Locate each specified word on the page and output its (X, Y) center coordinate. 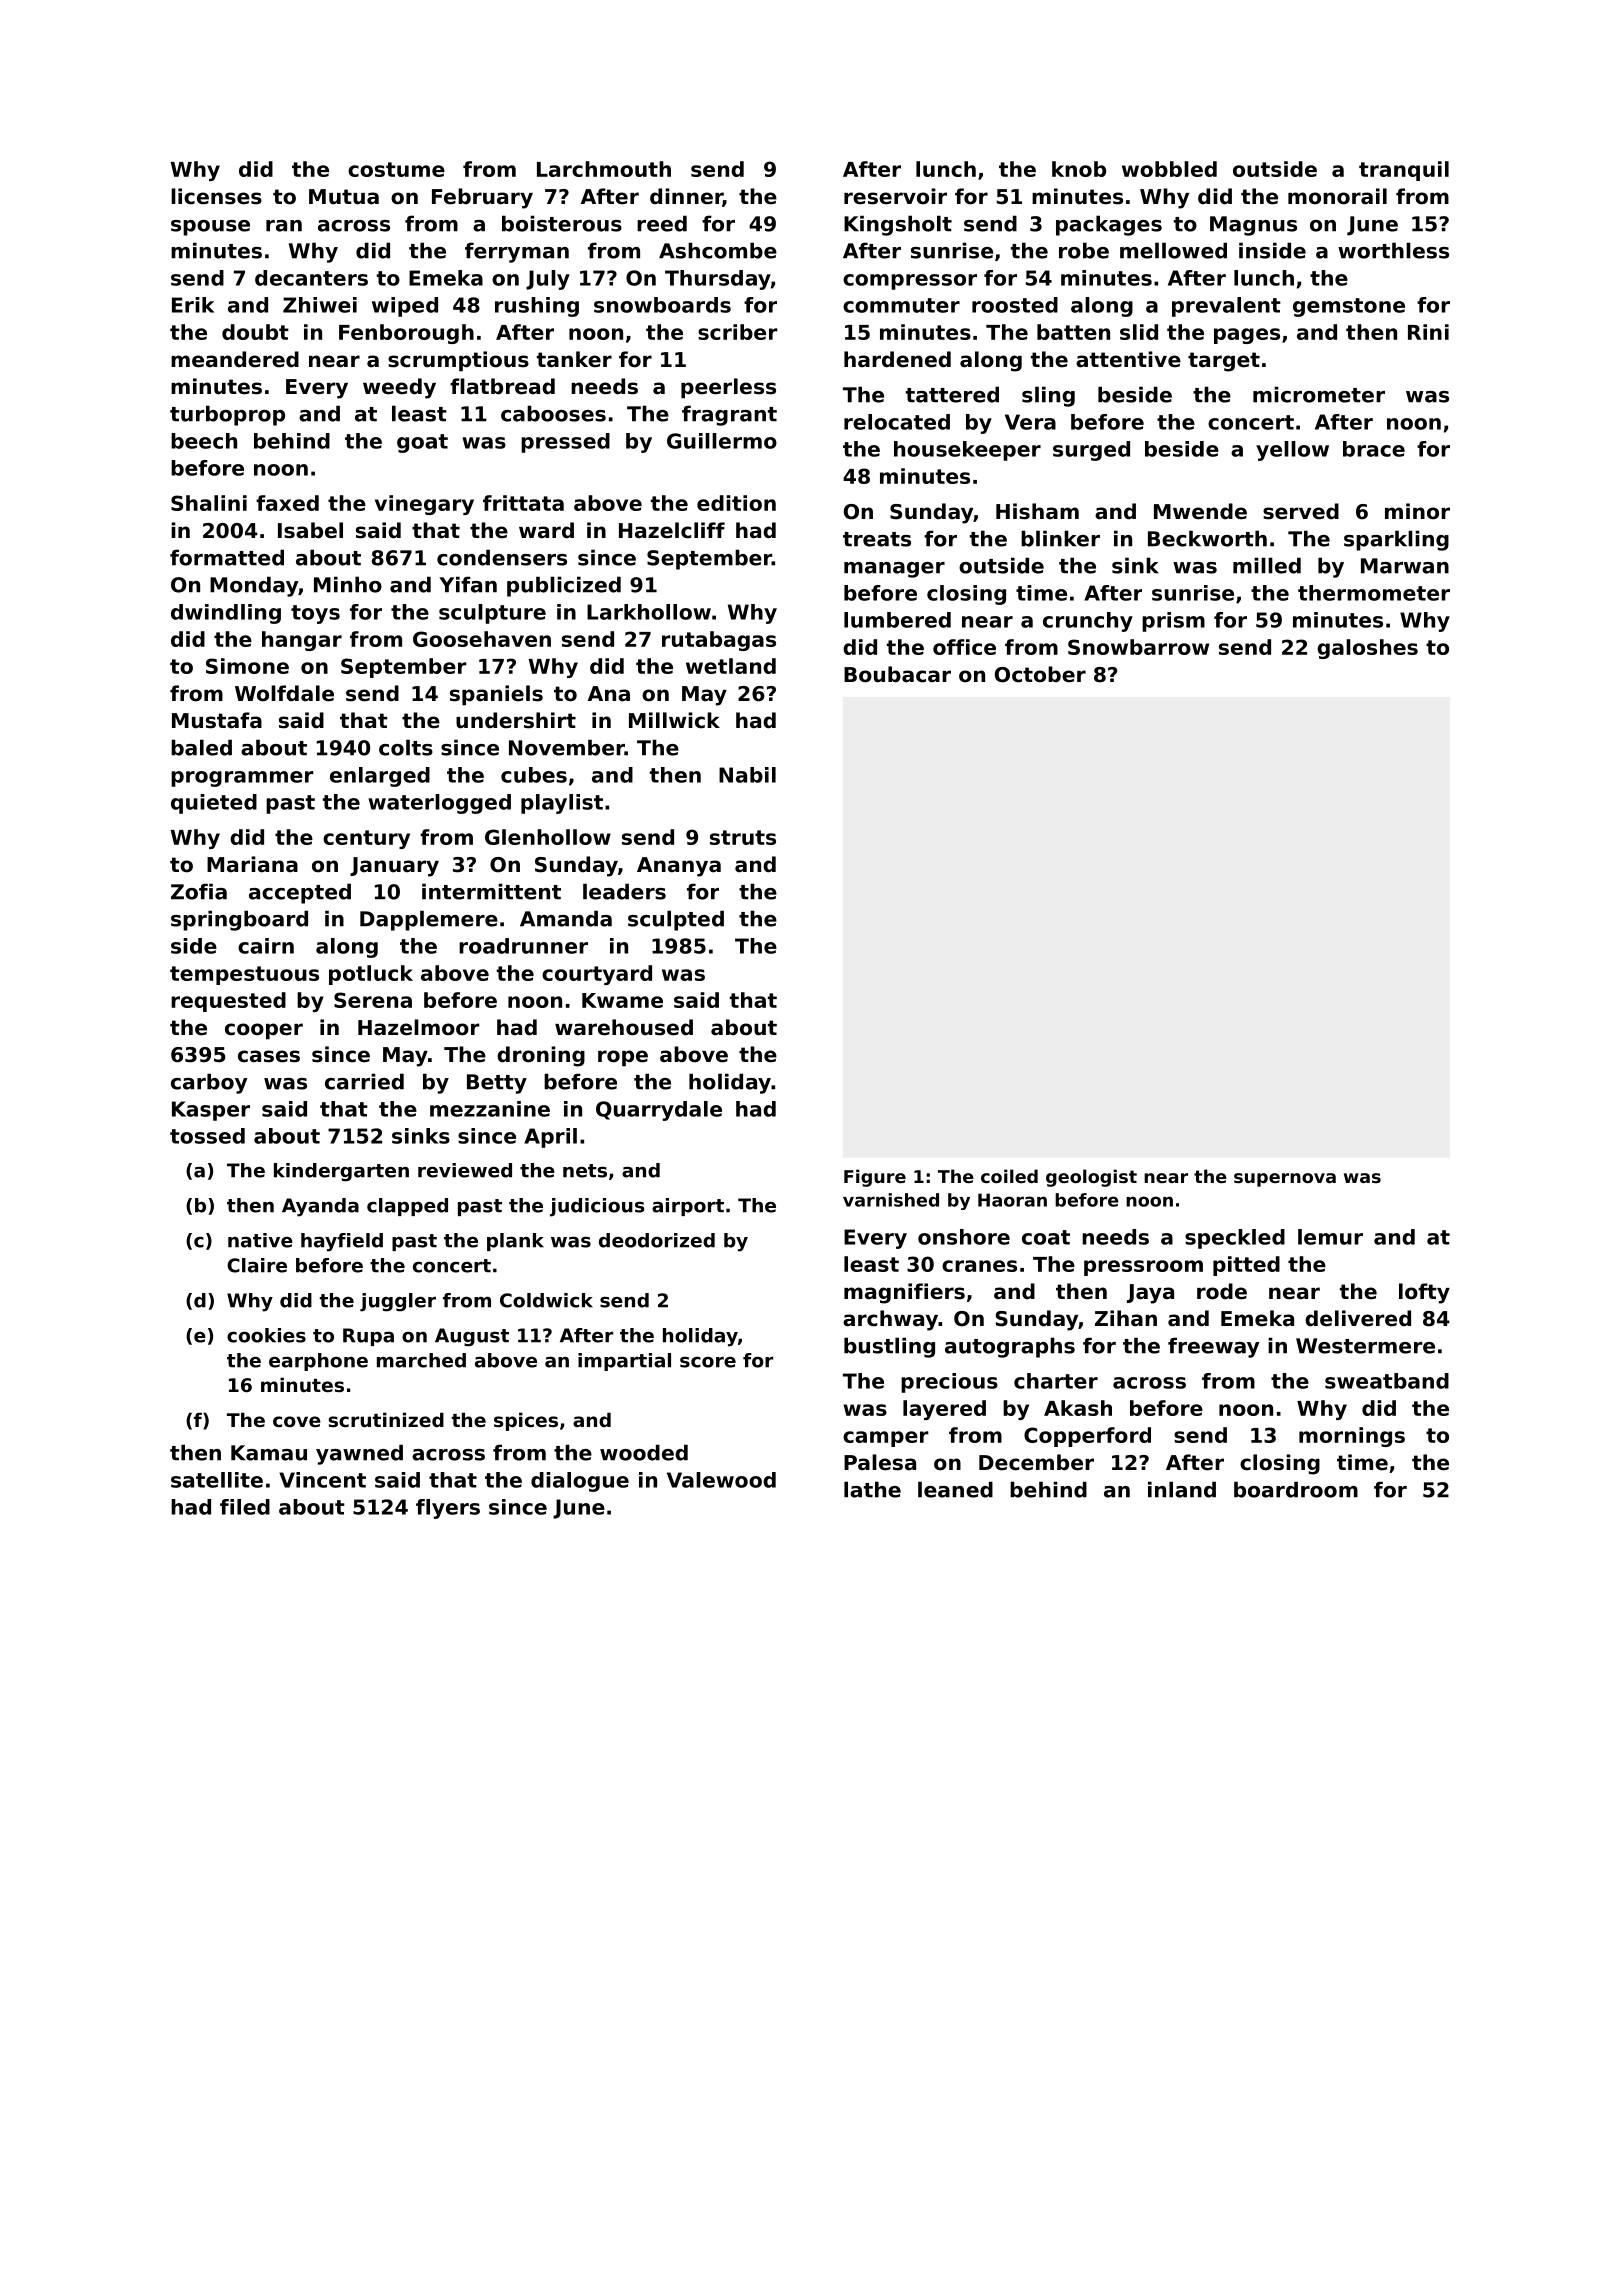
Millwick (674, 720)
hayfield (342, 1242)
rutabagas (719, 641)
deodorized (657, 1240)
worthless (1393, 250)
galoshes (1367, 649)
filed (245, 1507)
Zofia (199, 891)
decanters (311, 278)
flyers (448, 1509)
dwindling (226, 614)
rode (1222, 1291)
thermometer (1374, 593)
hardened (897, 359)
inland (1182, 1489)
